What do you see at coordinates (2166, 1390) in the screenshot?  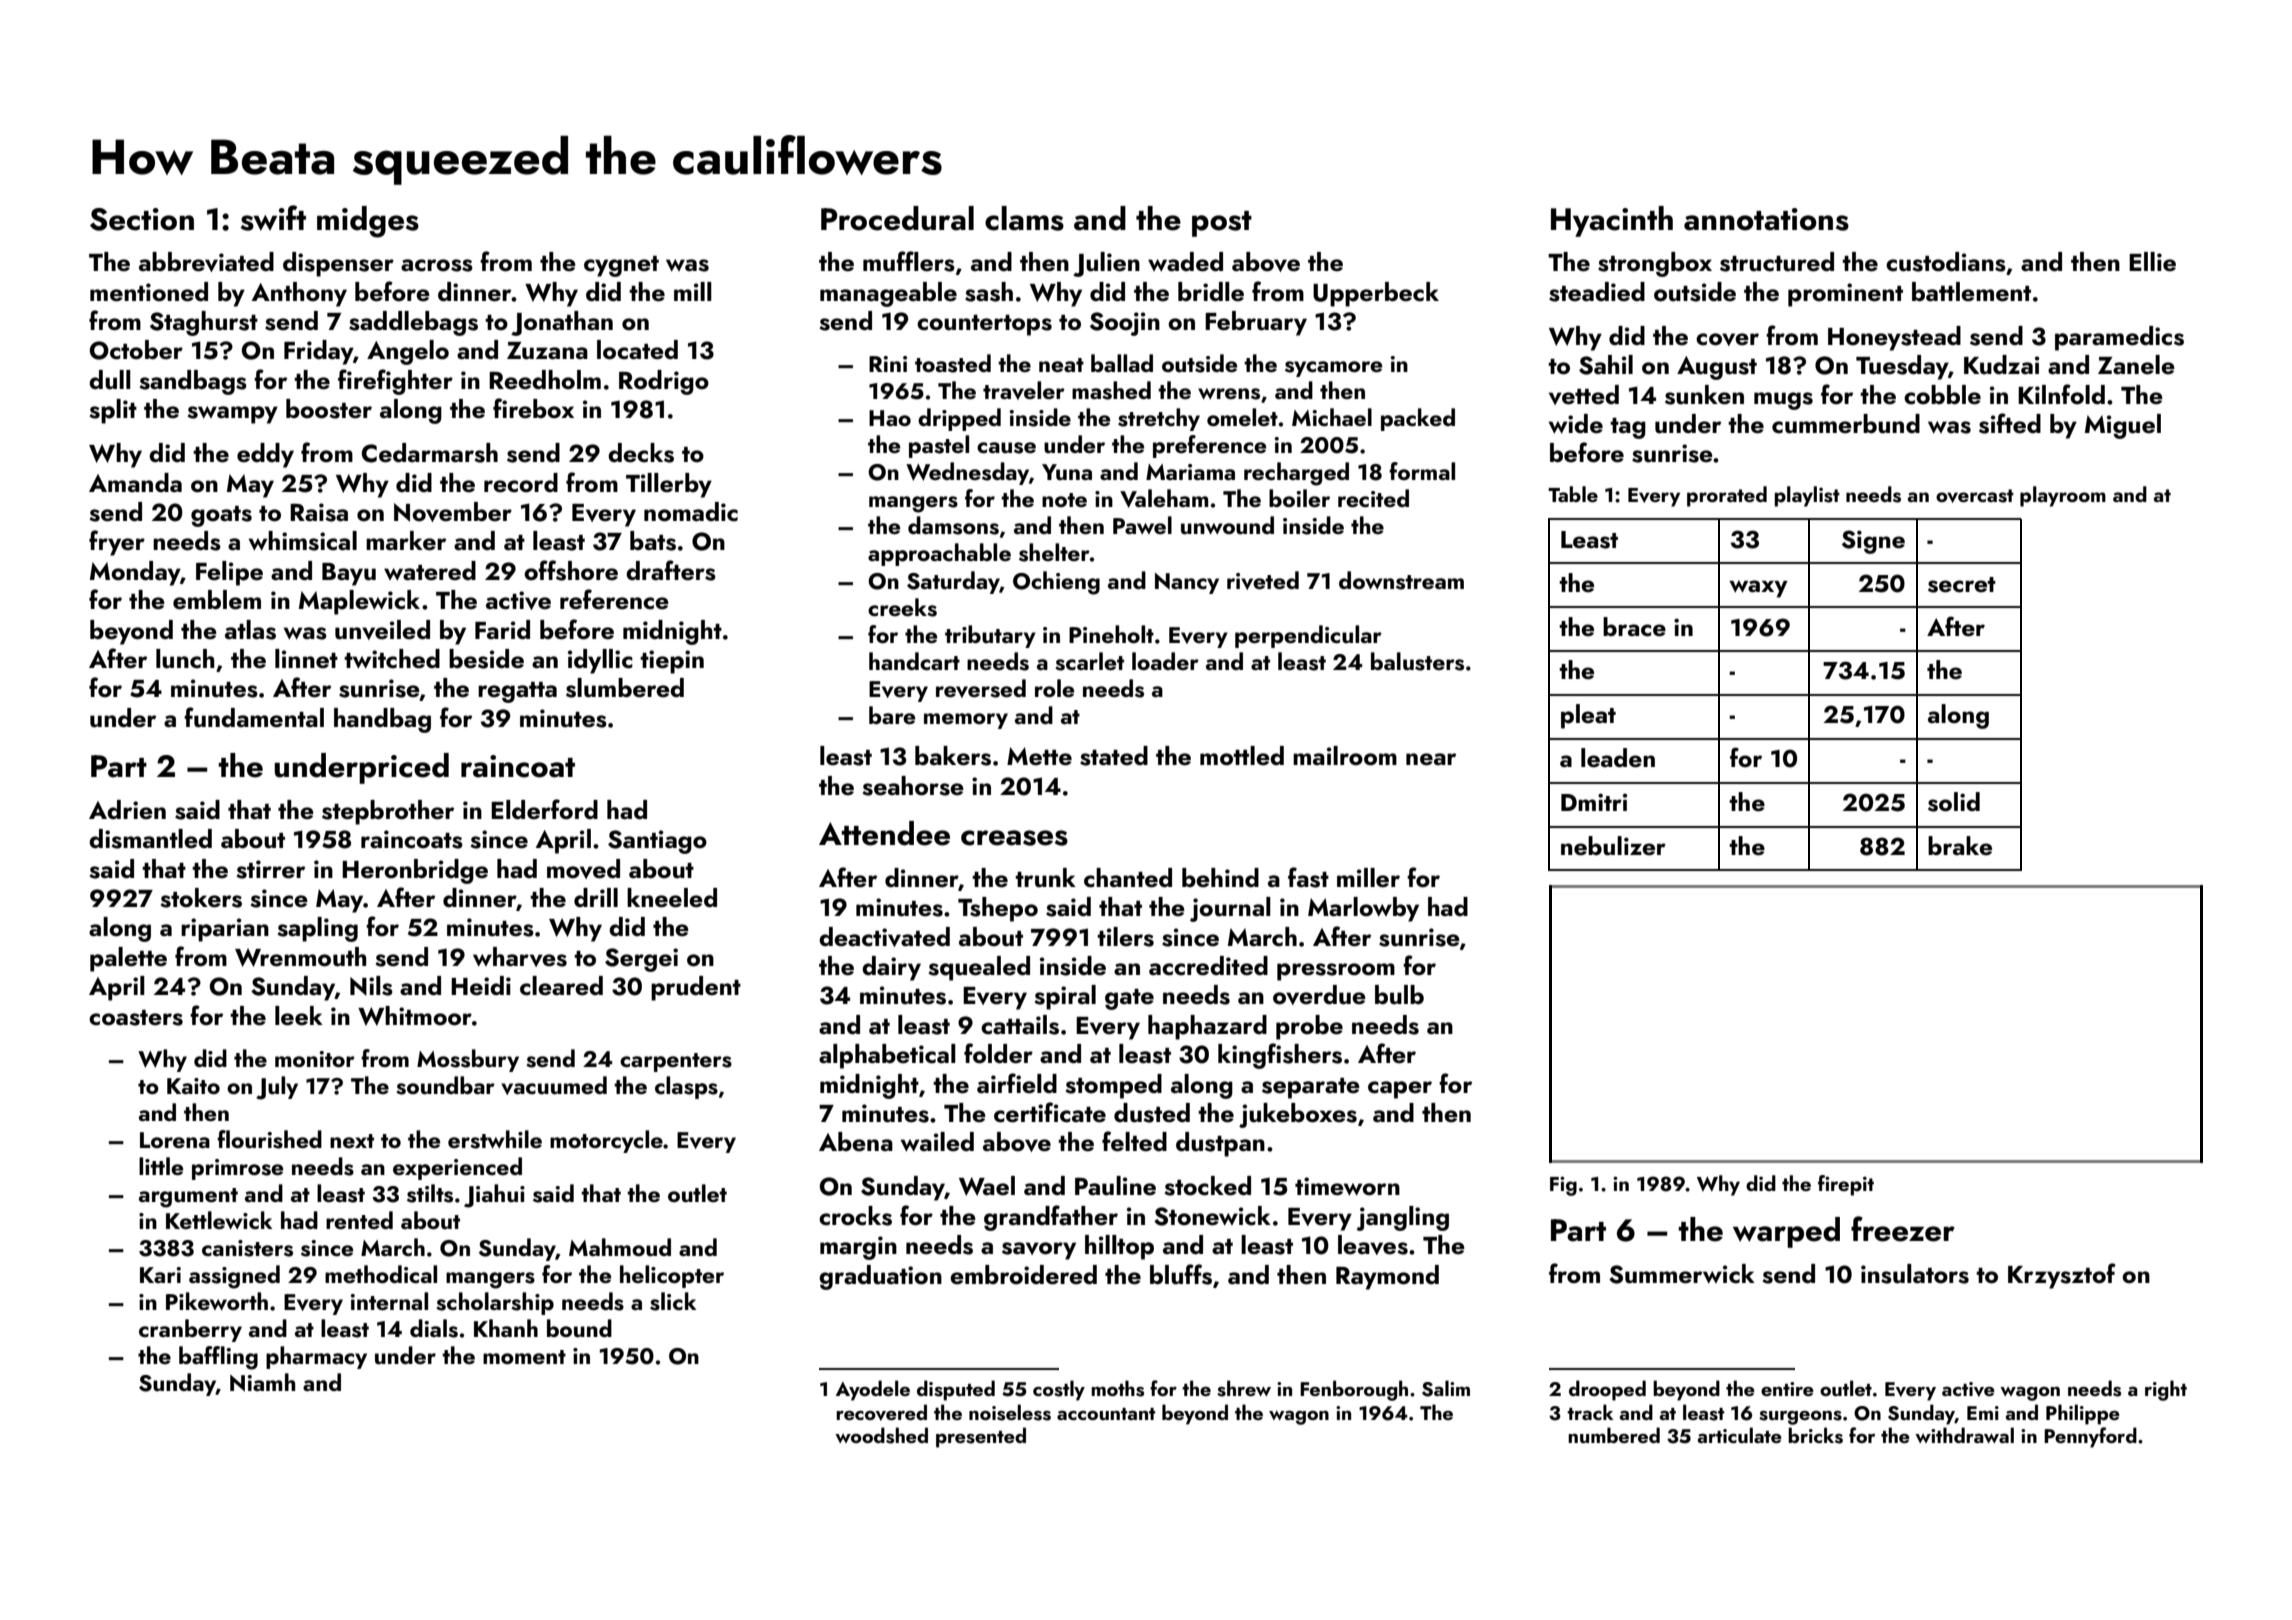 I see `right` at bounding box center [2166, 1390].
